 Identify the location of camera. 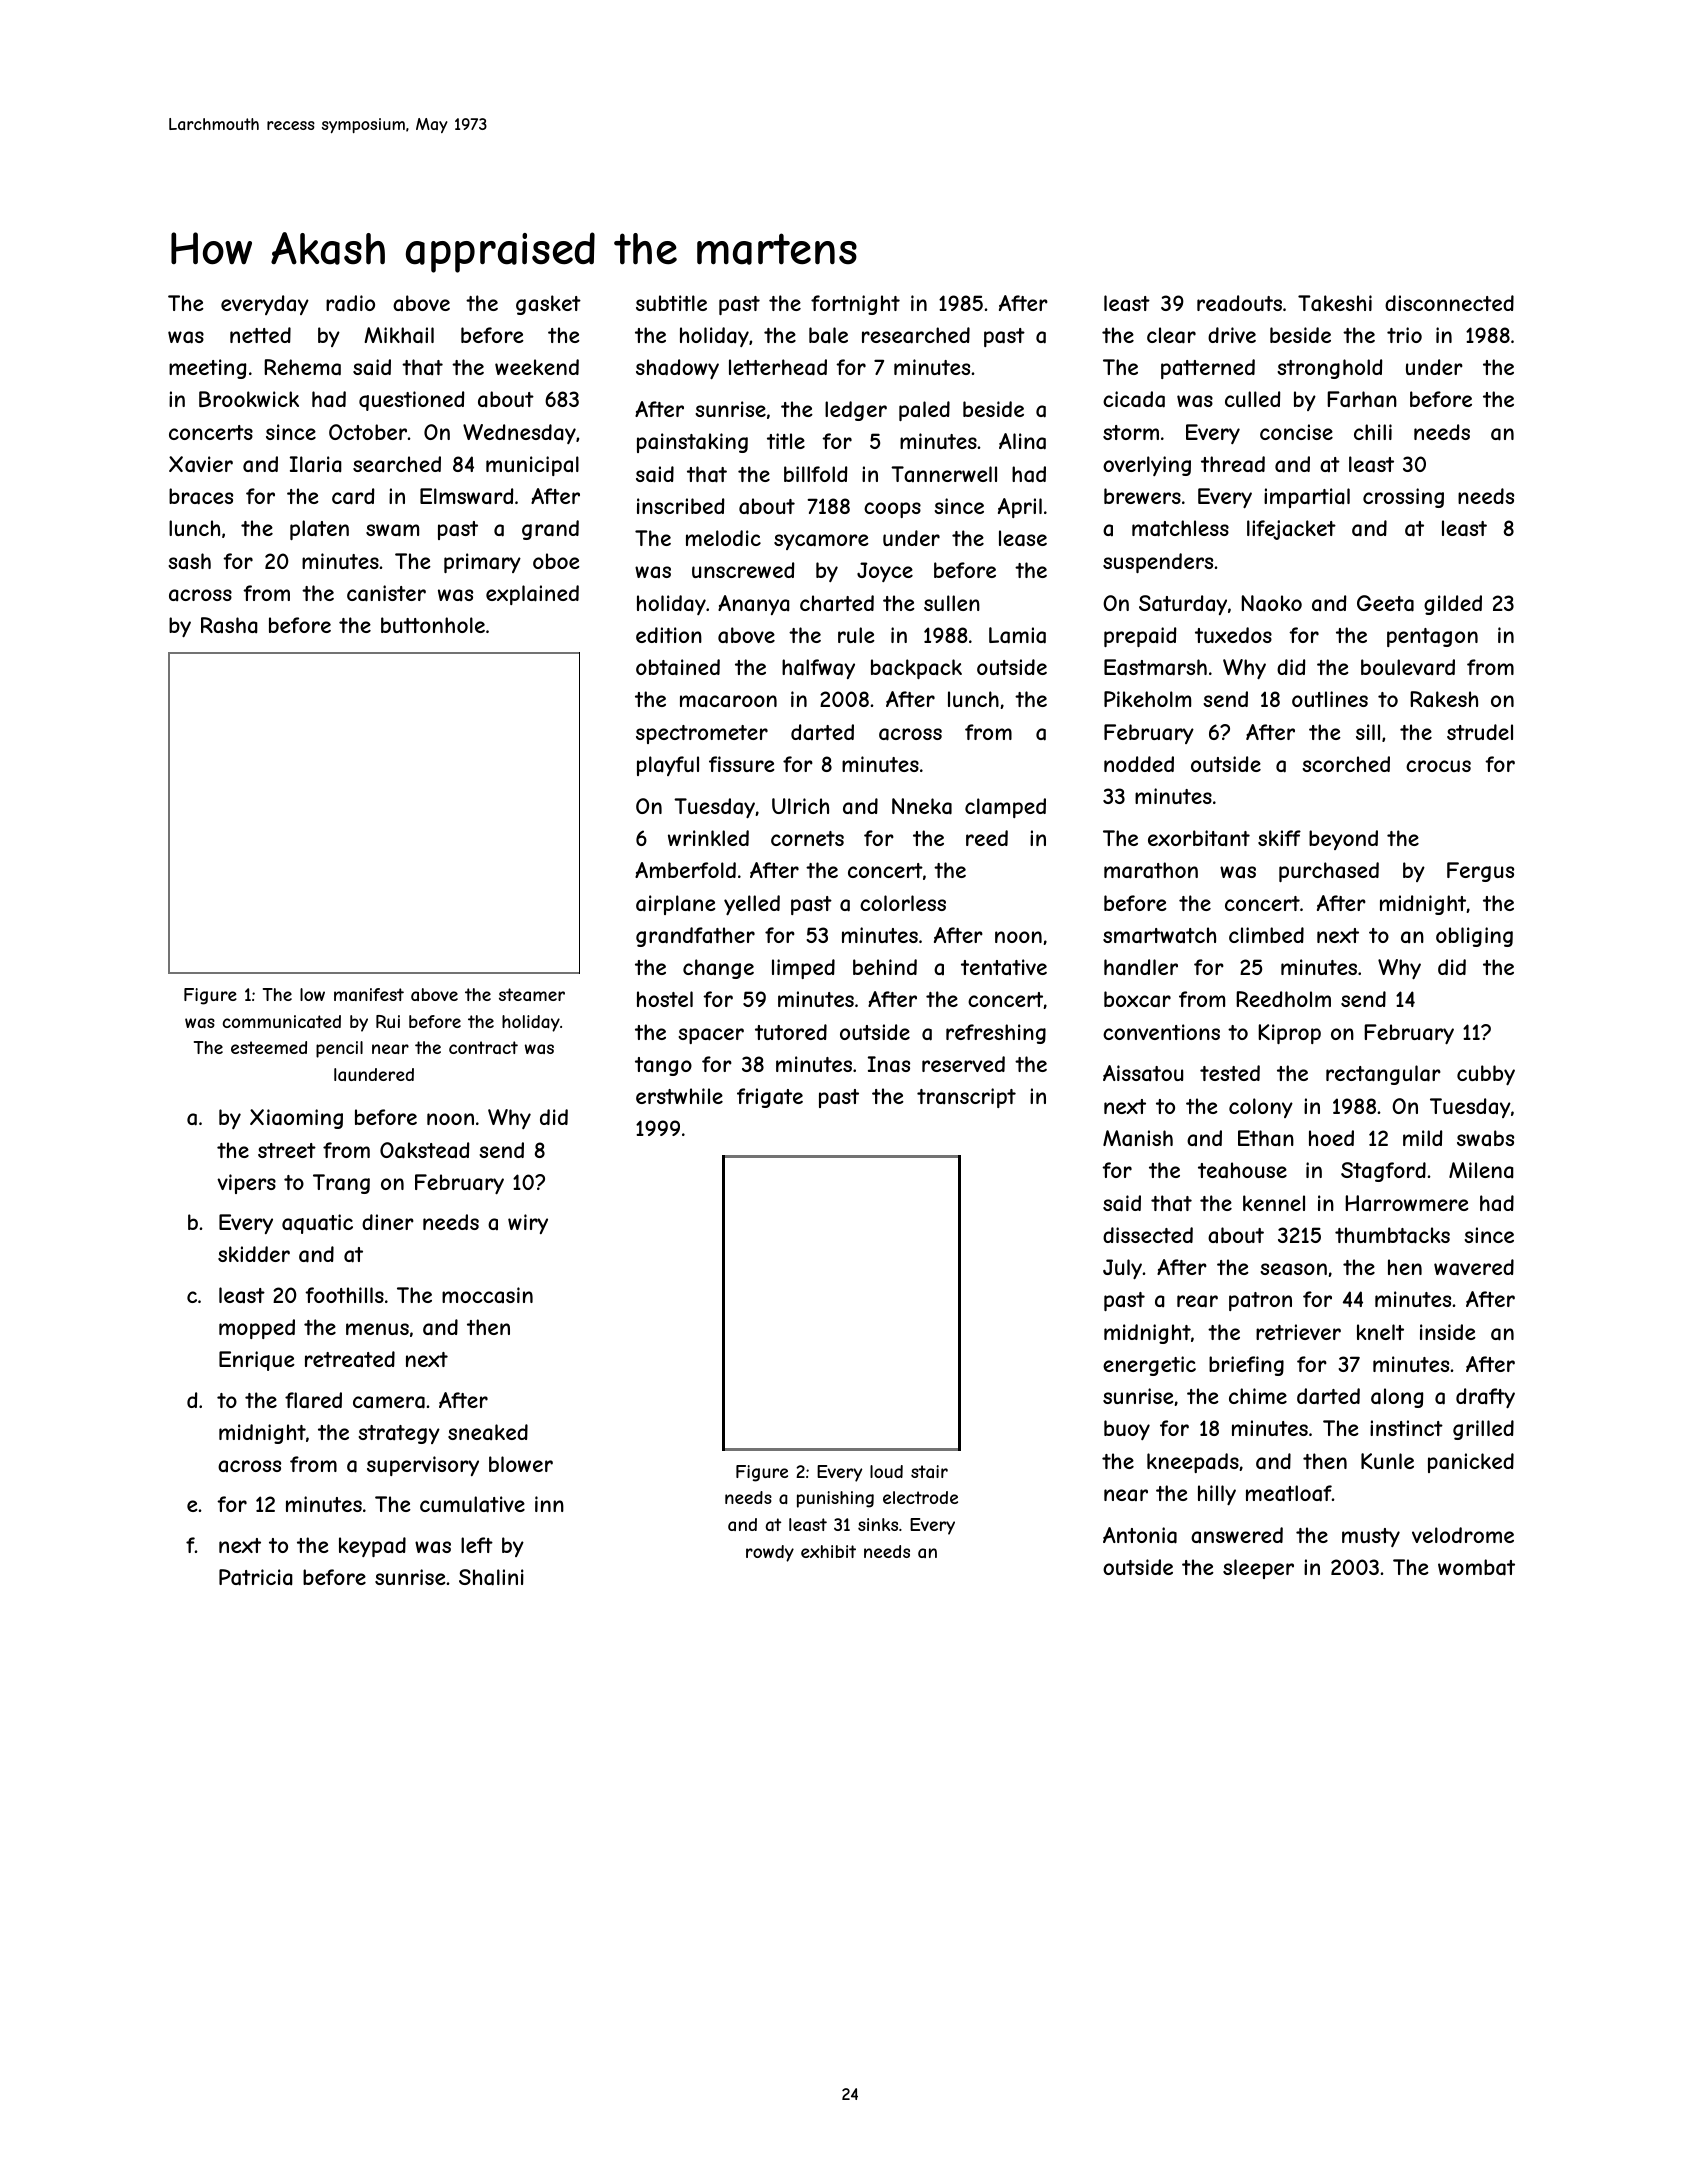
(389, 1402).
